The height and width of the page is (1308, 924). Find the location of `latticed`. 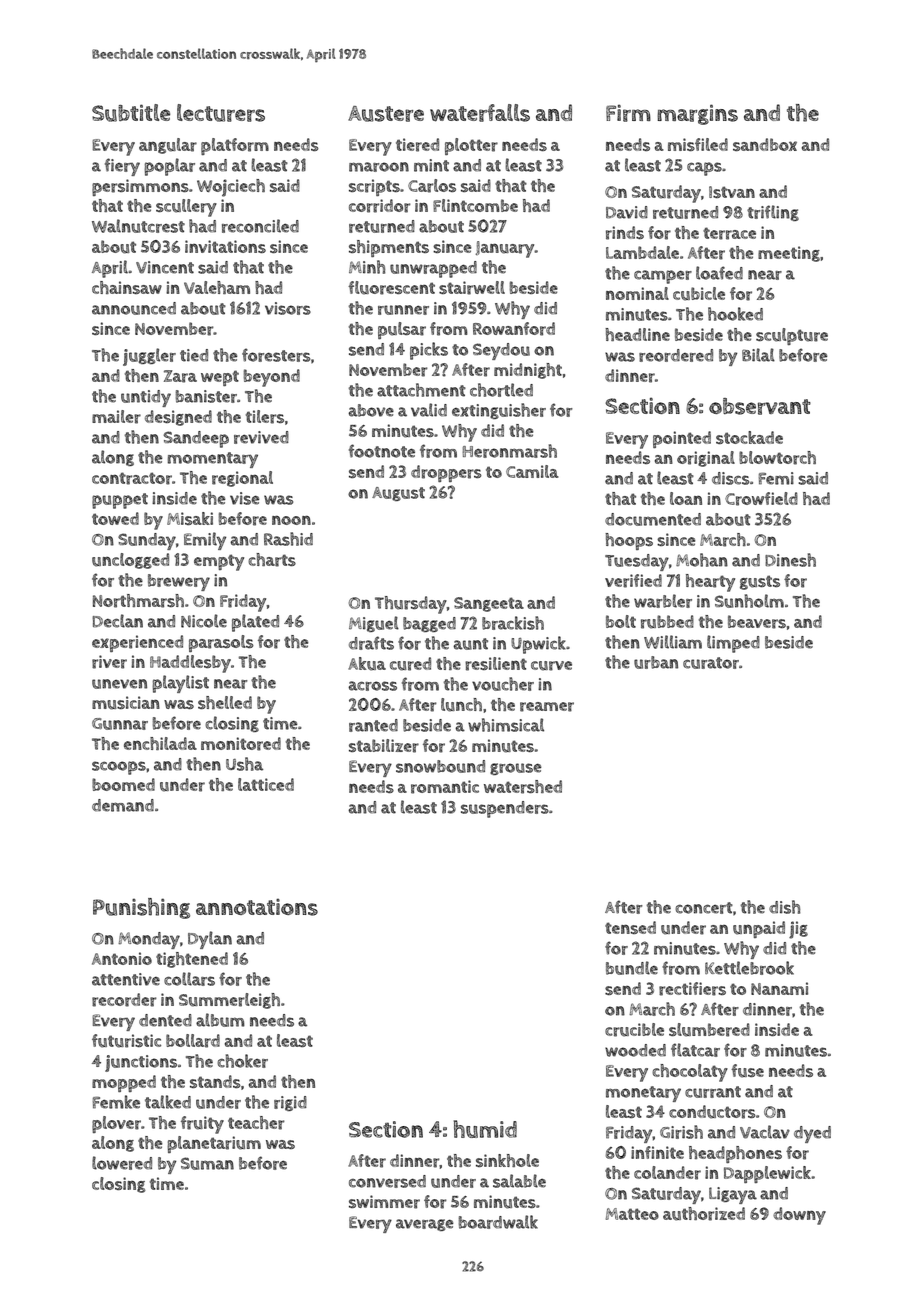

latticed is located at coordinates (266, 784).
